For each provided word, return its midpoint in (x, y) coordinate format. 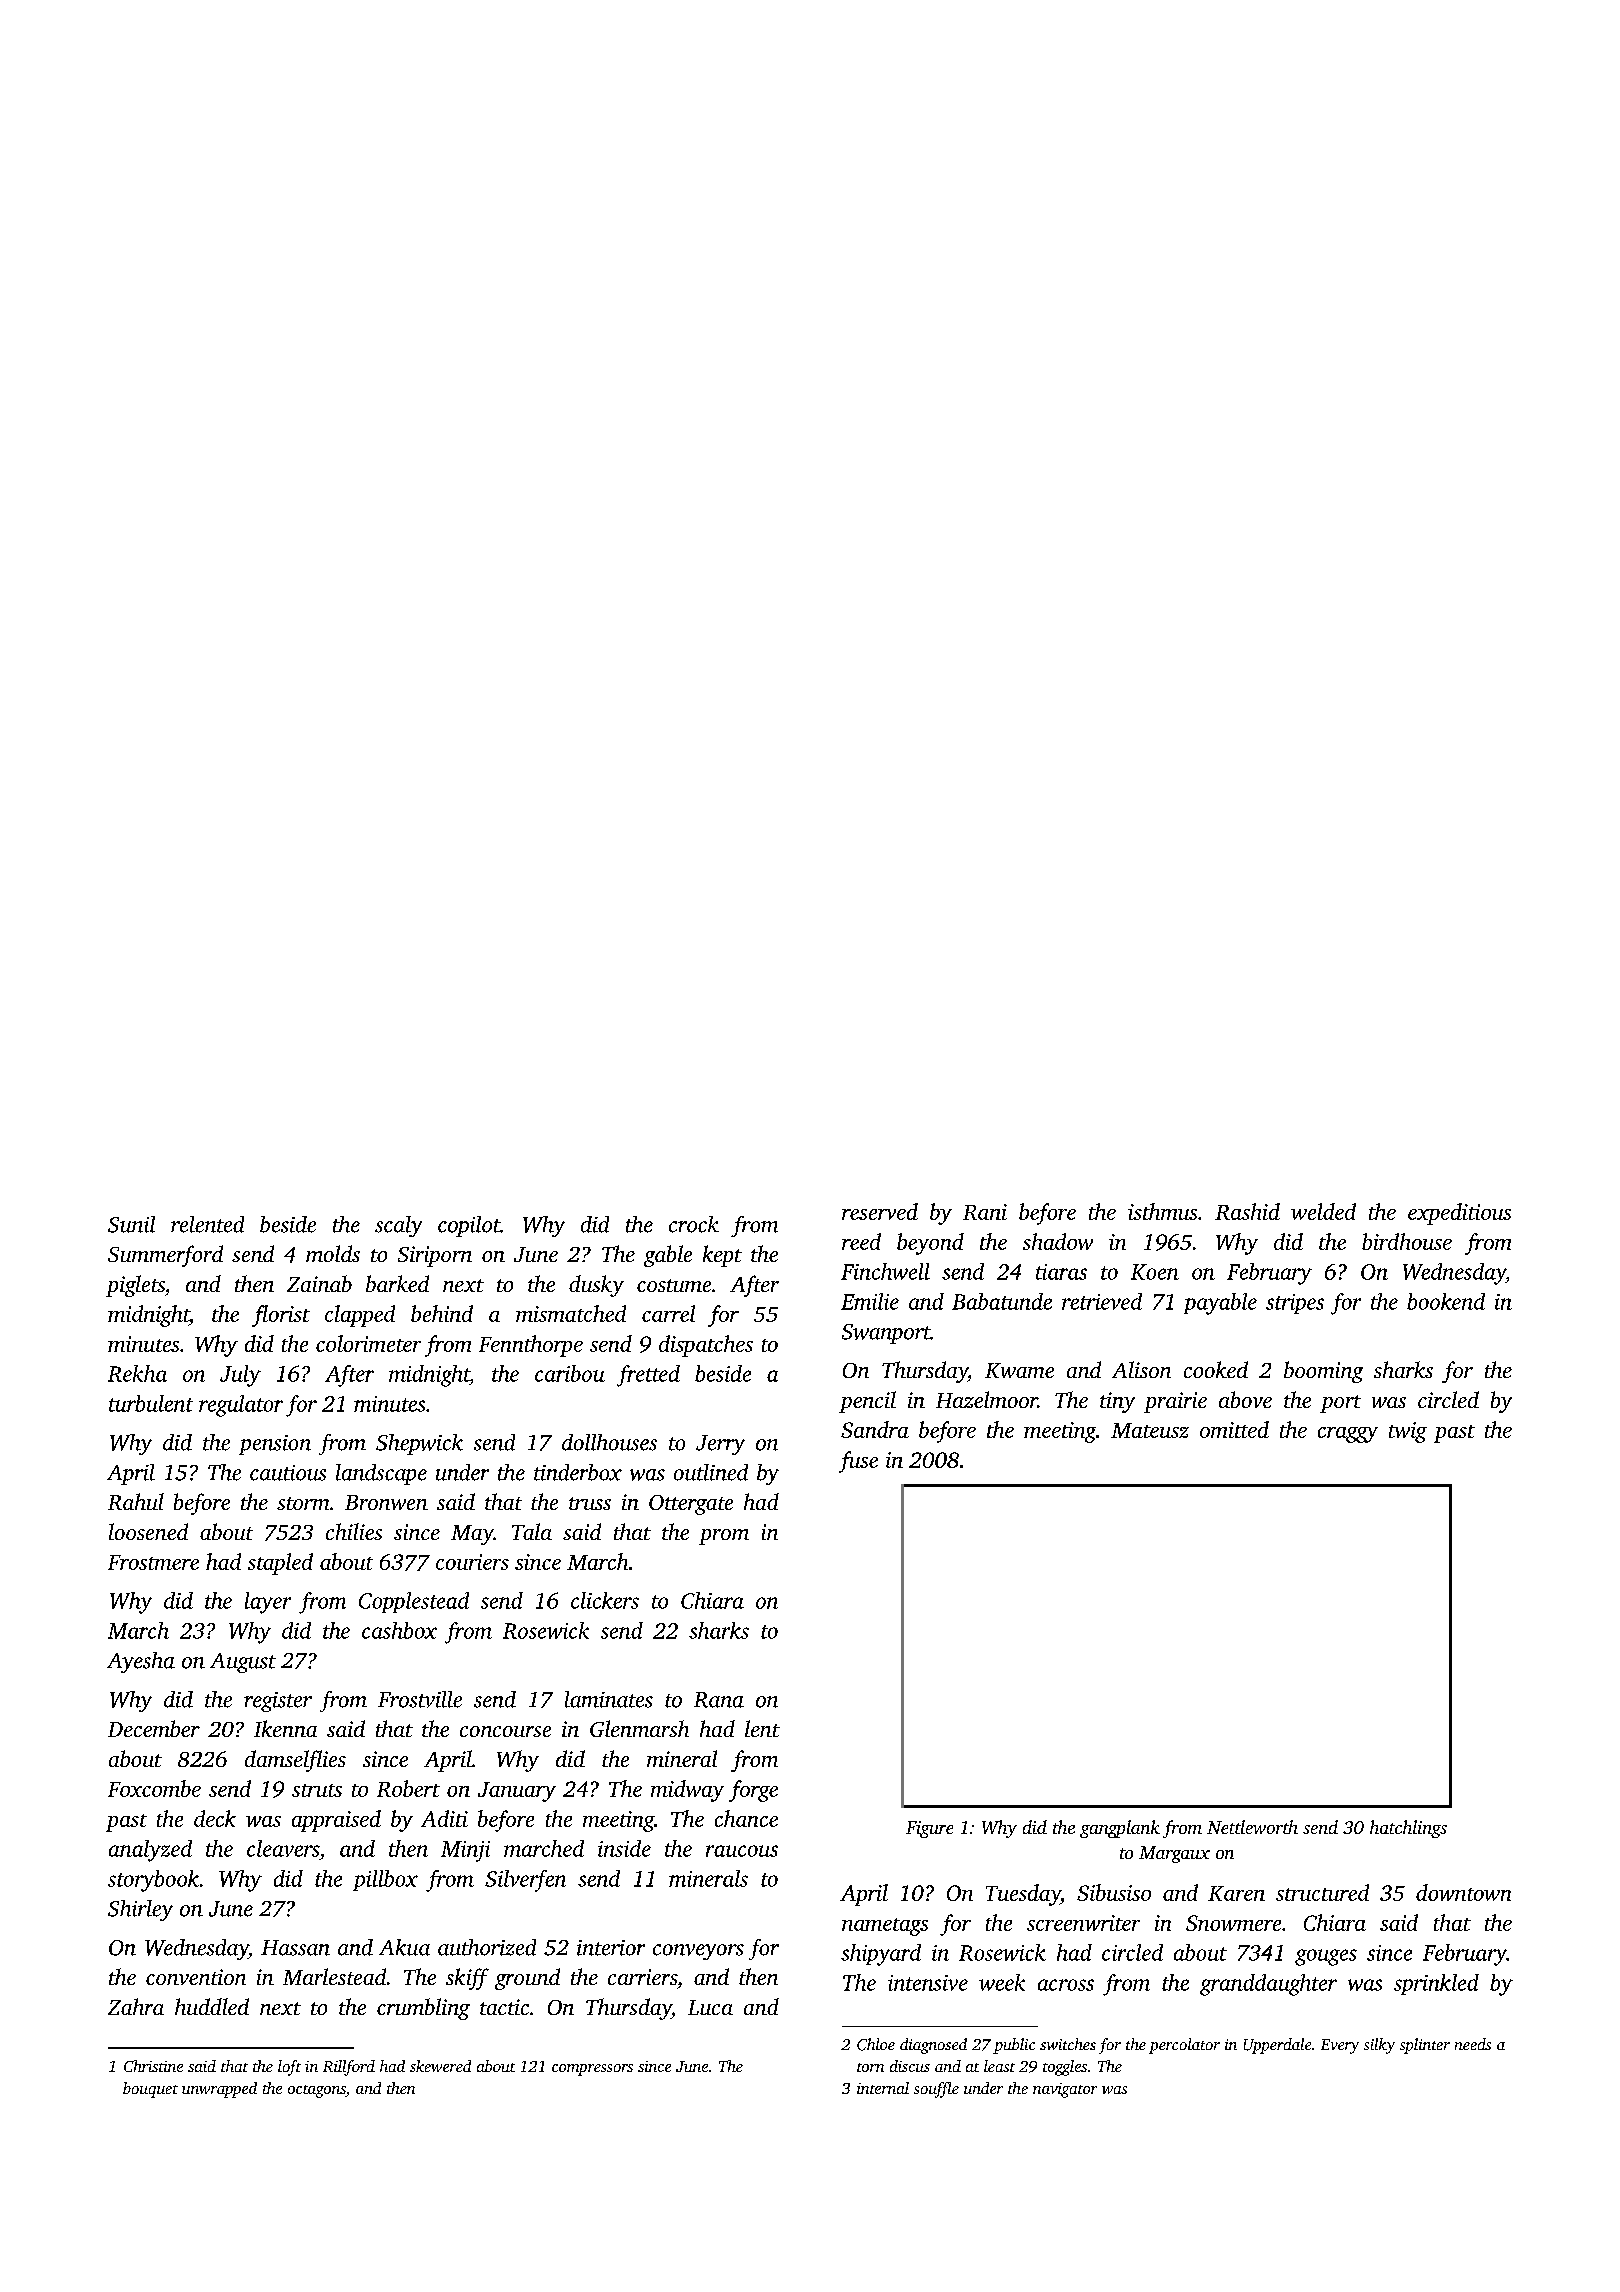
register (278, 1702)
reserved (880, 1211)
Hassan (295, 1948)
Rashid (1247, 1211)
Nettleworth (1252, 1827)
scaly (398, 1226)
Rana (719, 1700)
